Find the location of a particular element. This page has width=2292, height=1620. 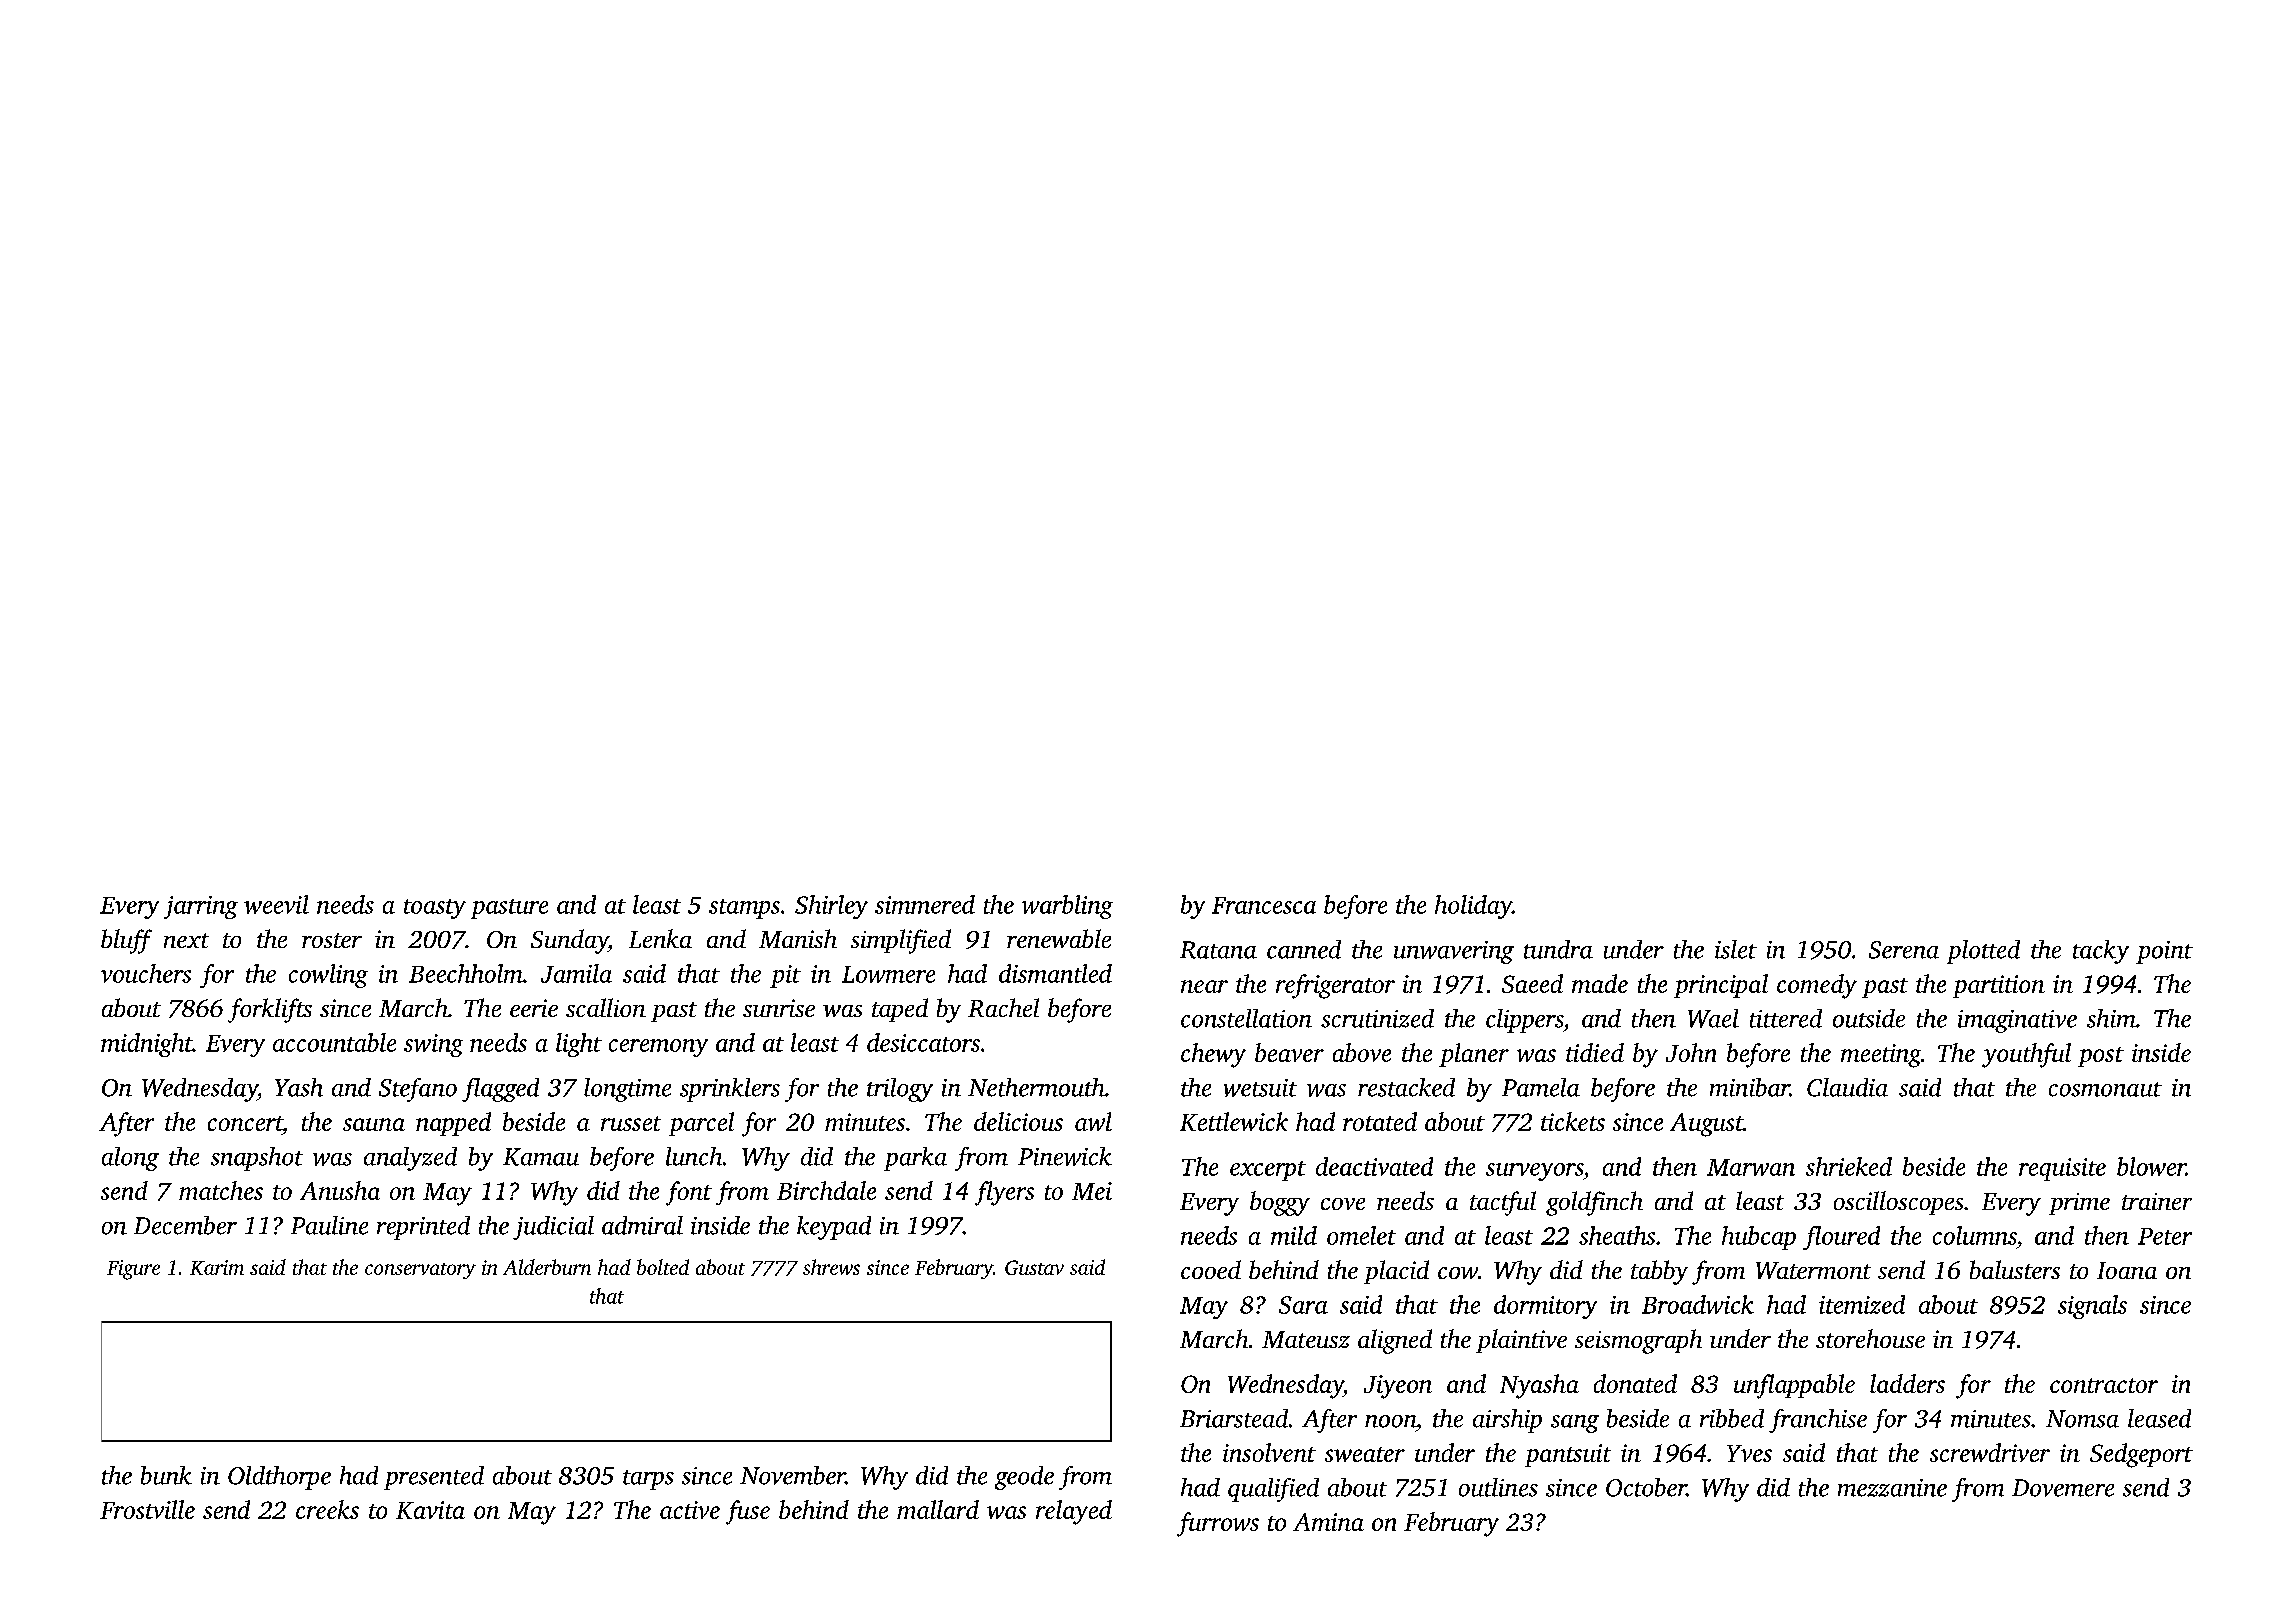

active is located at coordinates (690, 1510).
